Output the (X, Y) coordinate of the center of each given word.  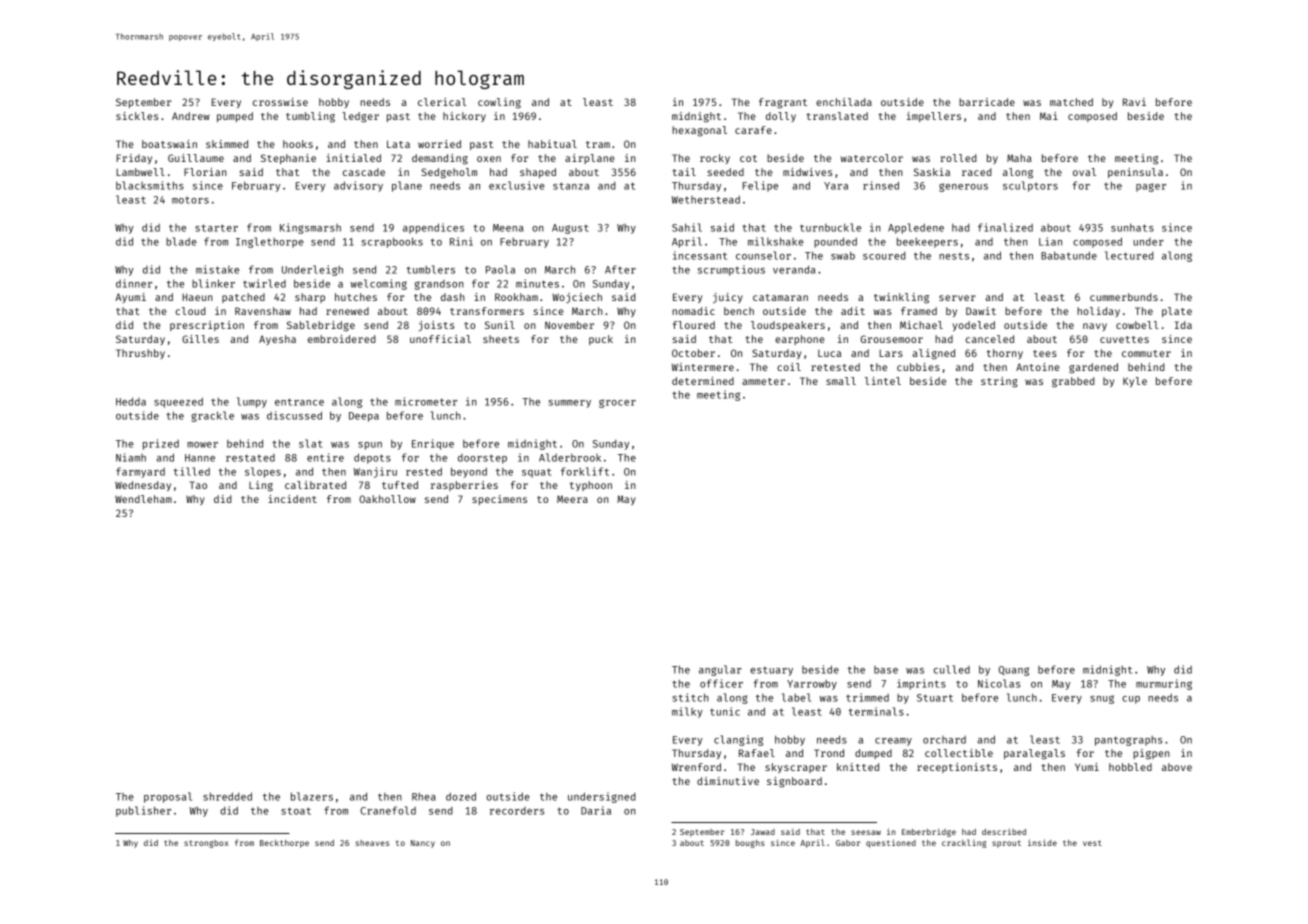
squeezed (178, 402)
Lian (1050, 241)
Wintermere (703, 367)
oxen (489, 159)
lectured (1129, 255)
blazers (312, 796)
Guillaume (196, 158)
